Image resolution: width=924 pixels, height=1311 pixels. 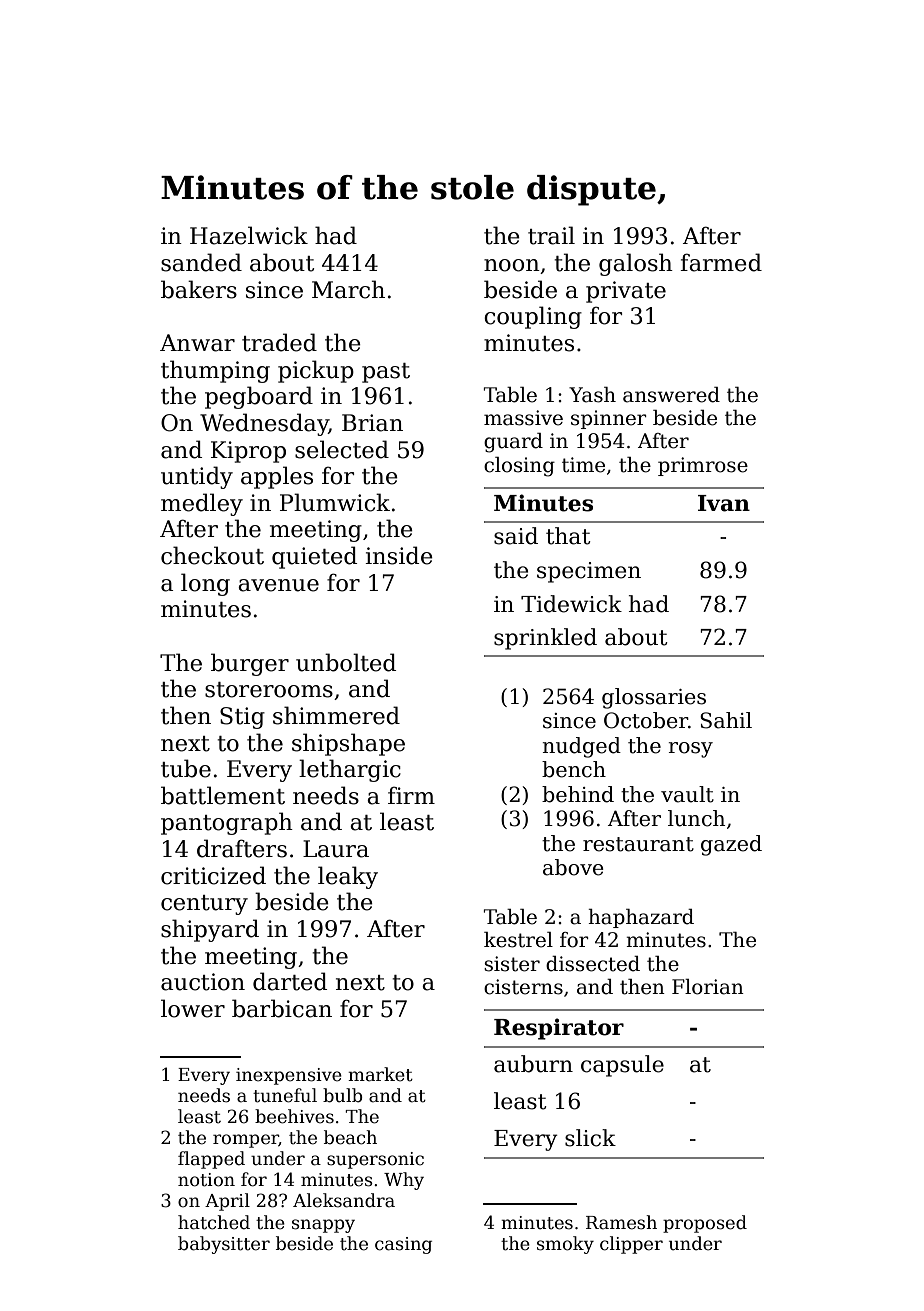 What do you see at coordinates (636, 264) in the screenshot?
I see `galosh` at bounding box center [636, 264].
